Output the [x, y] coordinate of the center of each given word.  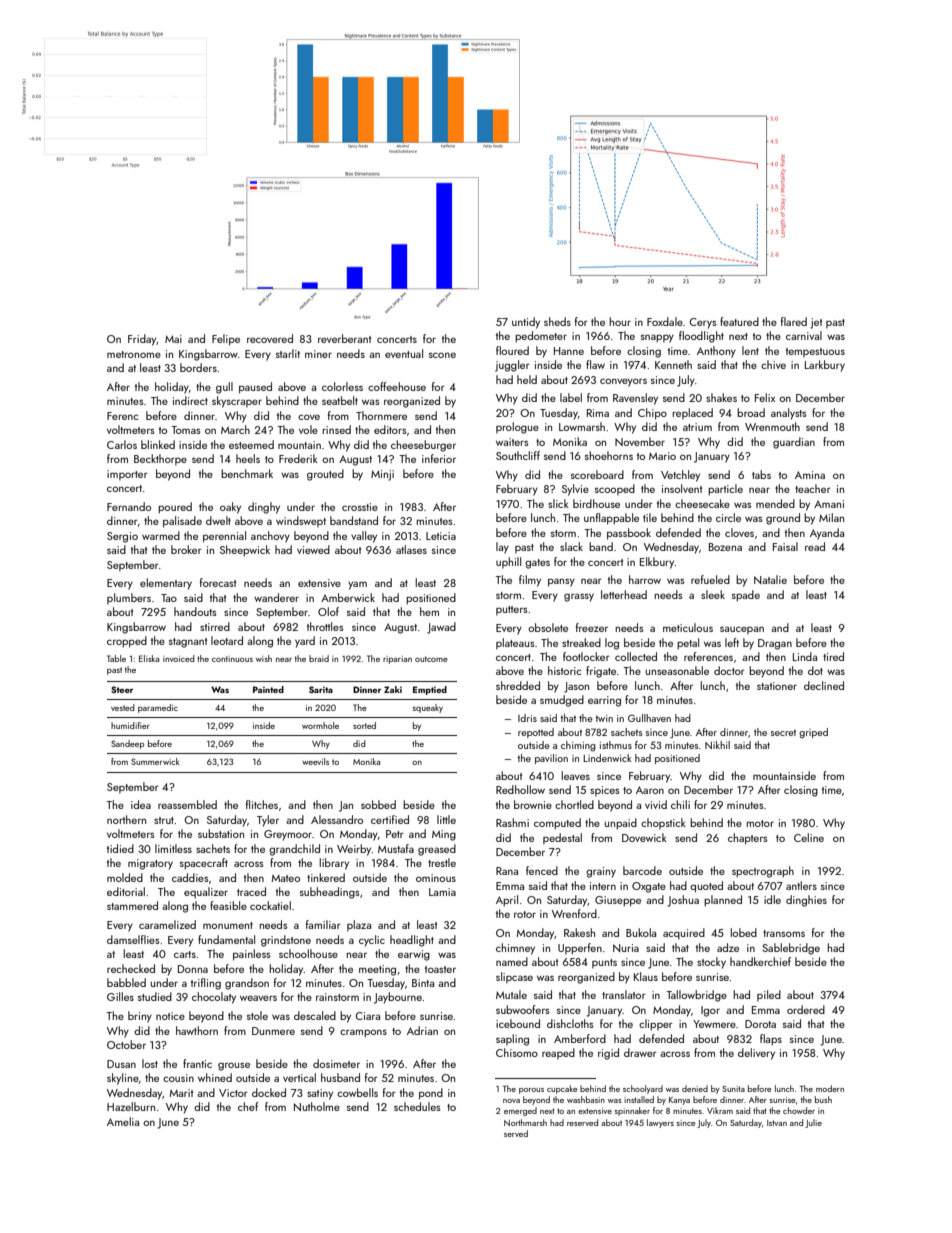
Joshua [683, 901]
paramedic [158, 708]
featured [739, 321]
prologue [517, 428]
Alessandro [337, 819]
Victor [233, 1093]
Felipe [226, 340]
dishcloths [570, 1023]
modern [830, 1088]
